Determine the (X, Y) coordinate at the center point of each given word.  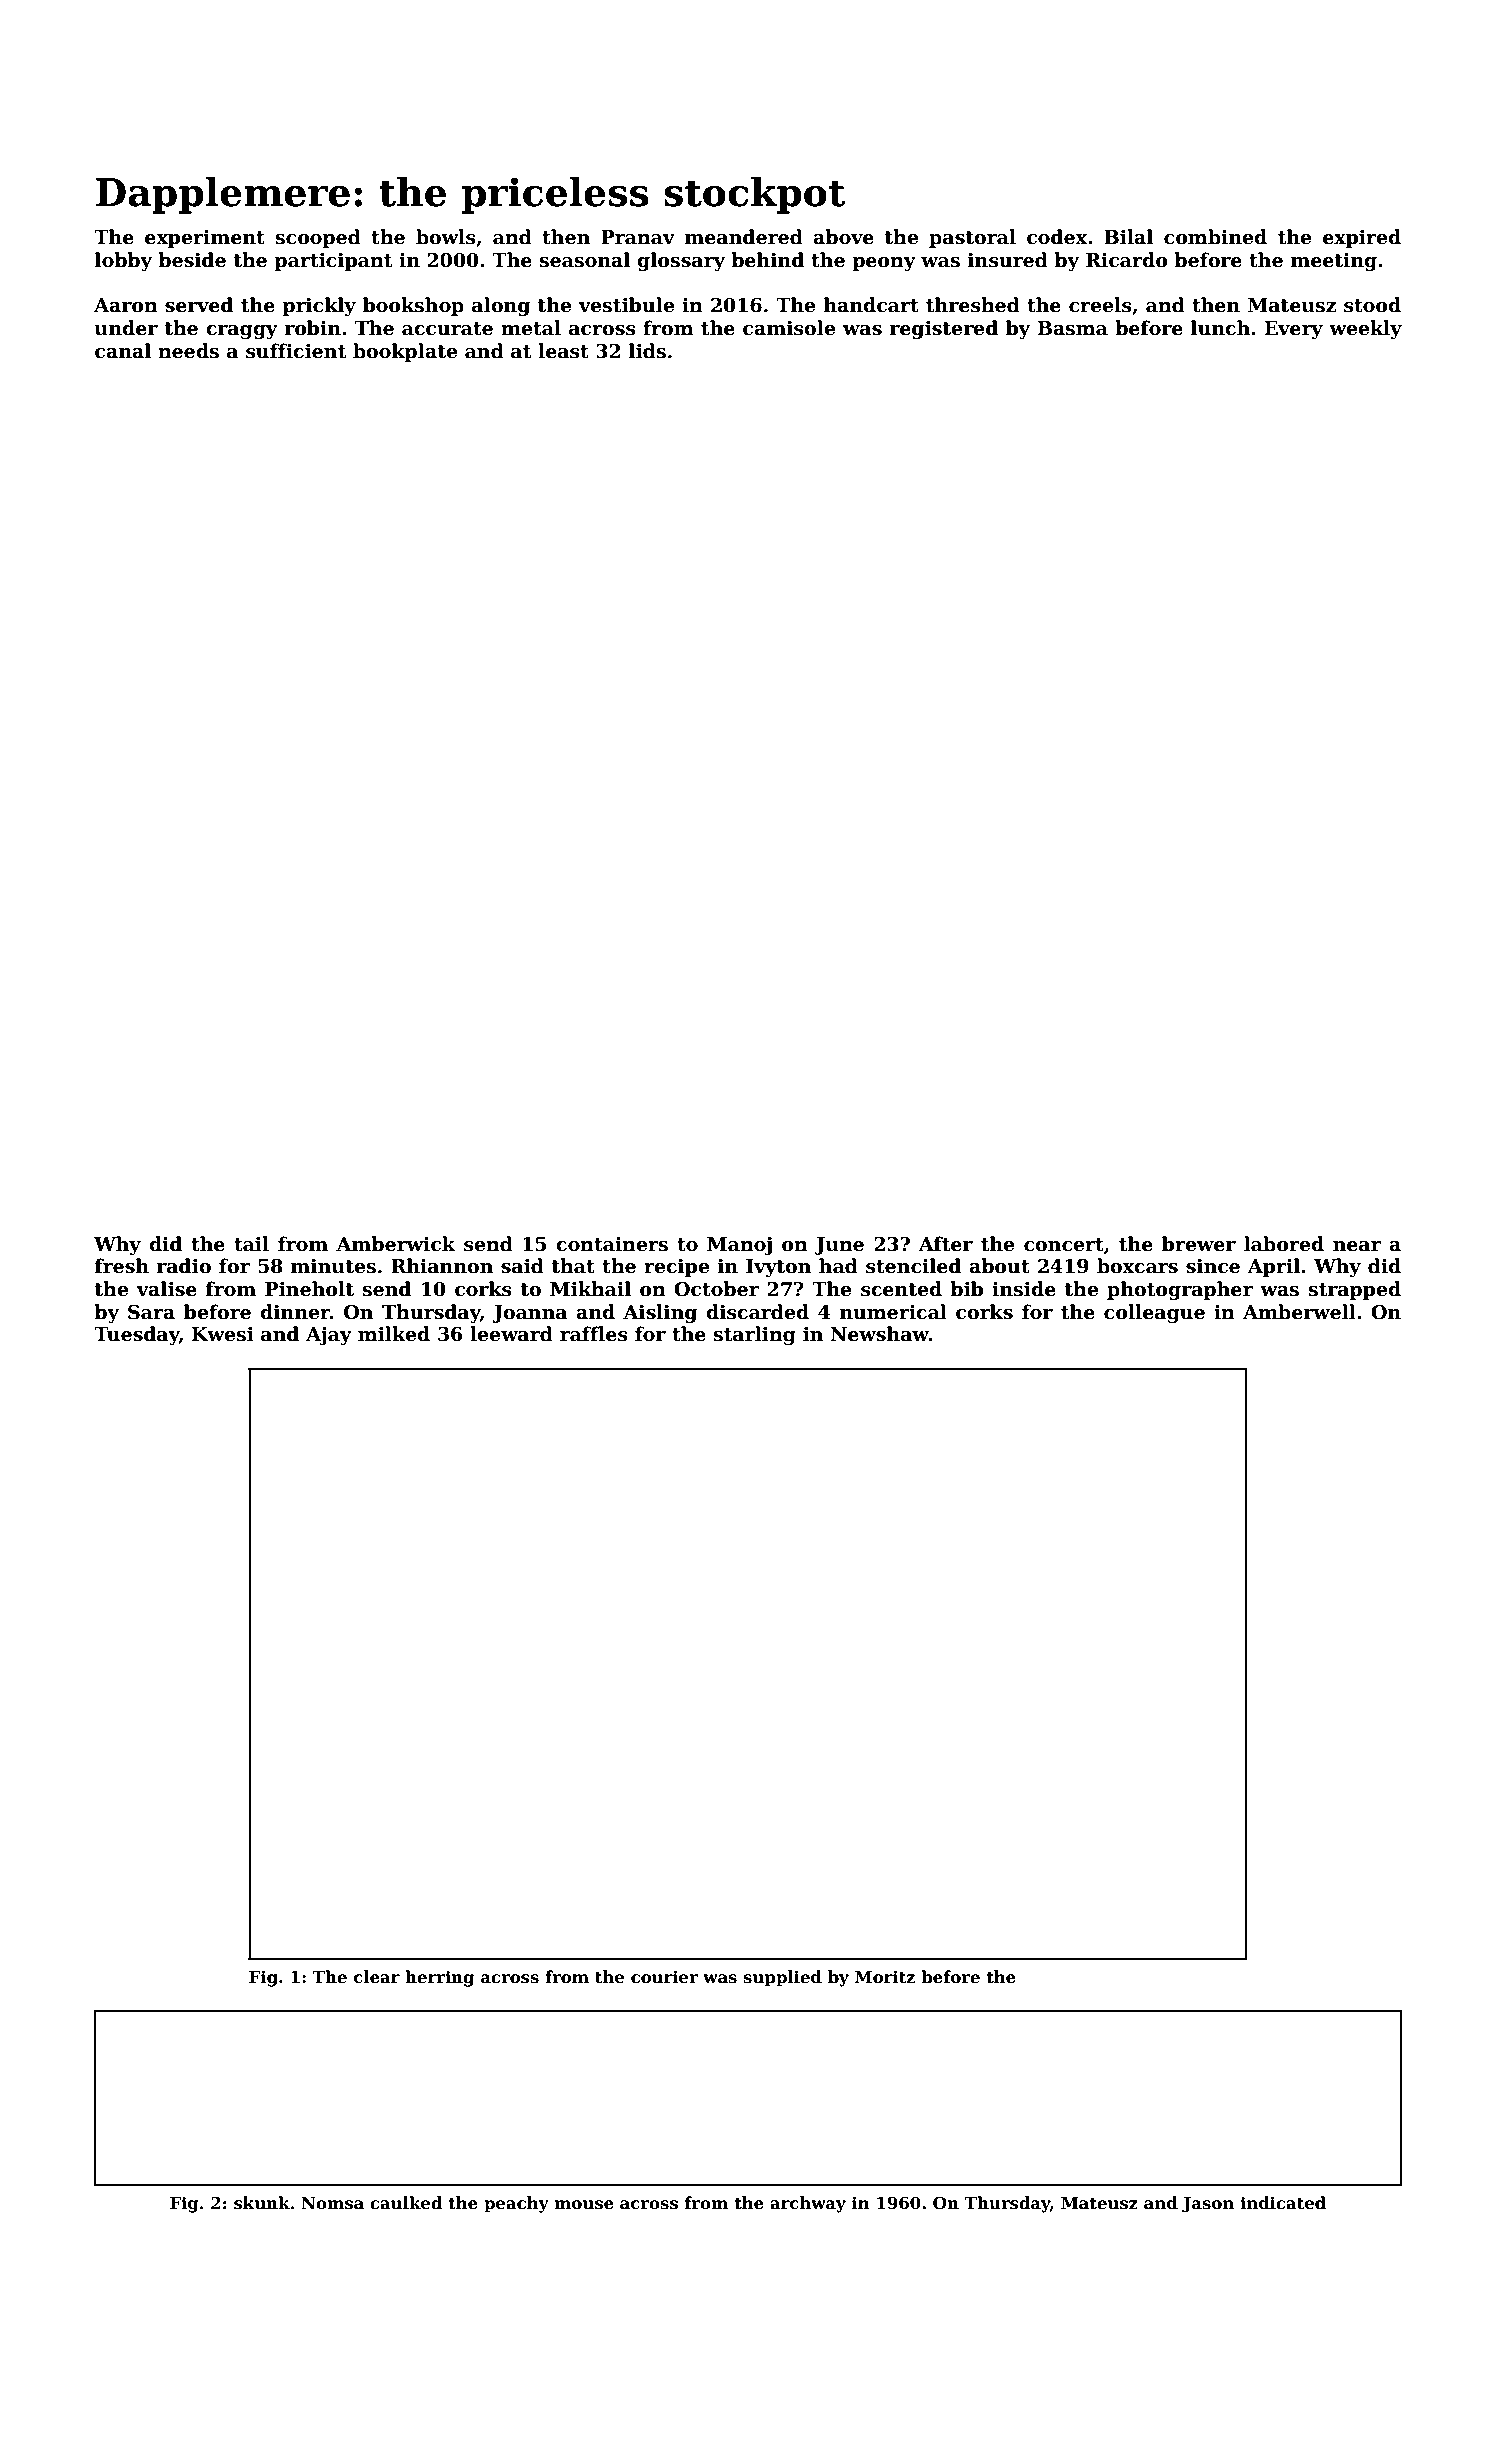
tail (251, 1244)
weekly (1365, 329)
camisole (789, 328)
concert (1064, 1245)
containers (612, 1244)
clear (377, 1977)
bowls (446, 237)
